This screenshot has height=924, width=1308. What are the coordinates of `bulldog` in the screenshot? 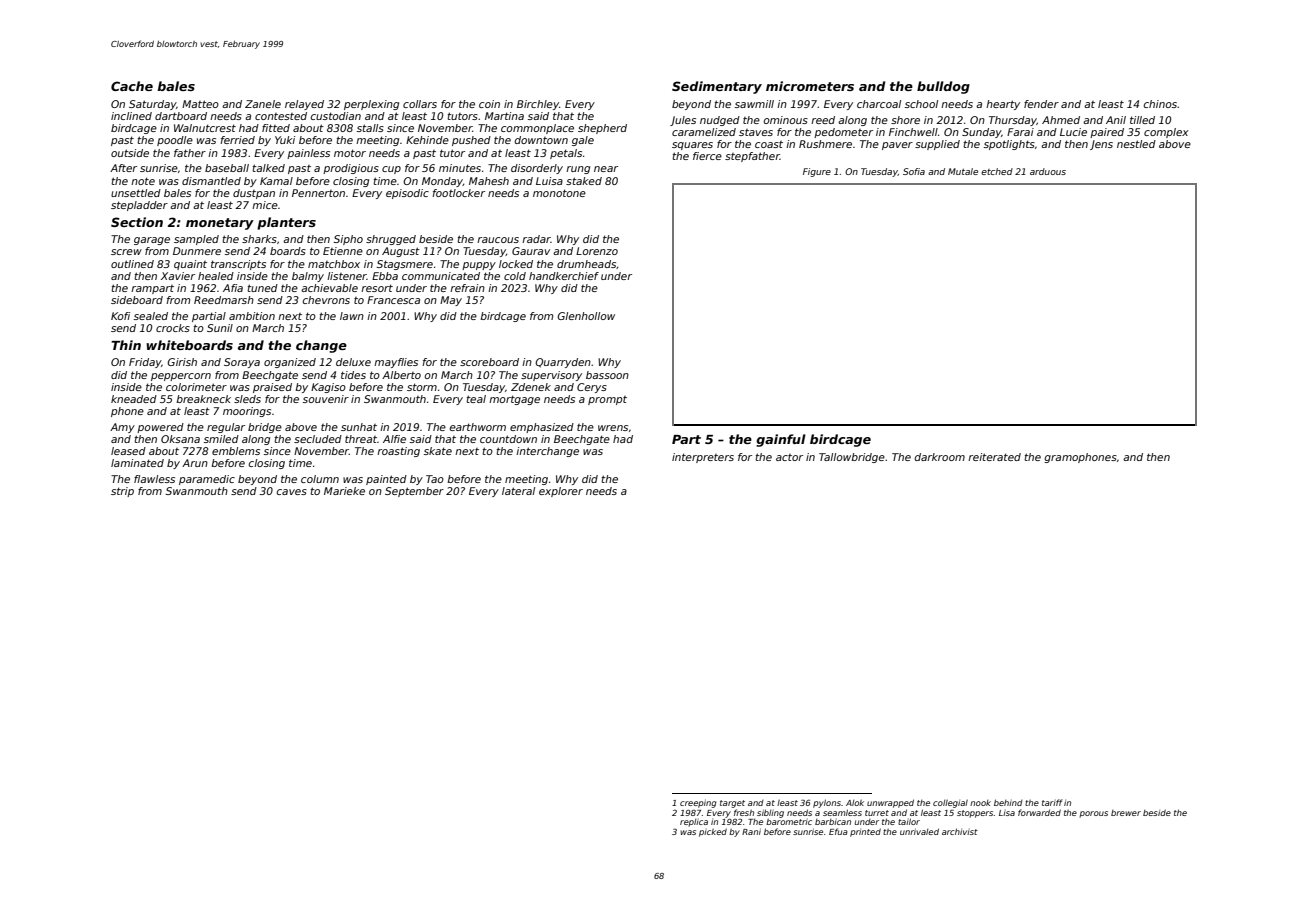 It's located at (943, 87).
